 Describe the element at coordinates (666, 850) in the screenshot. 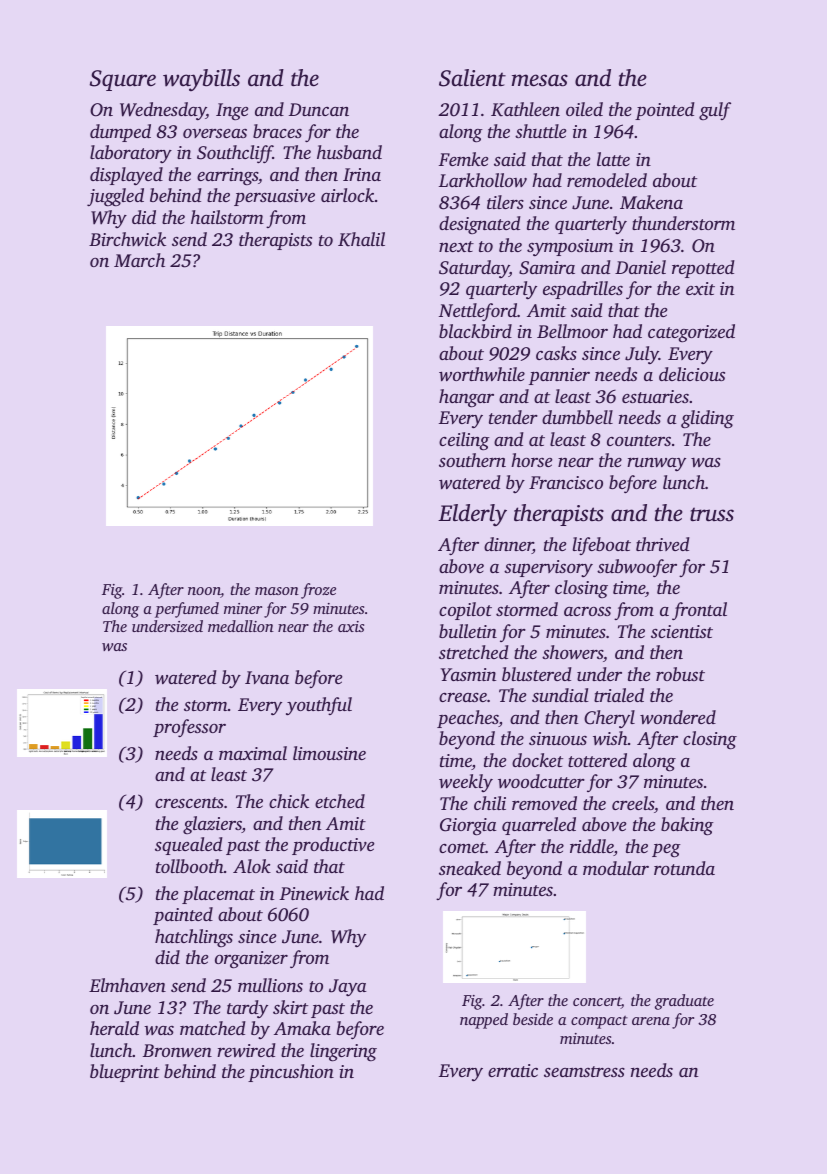

I see `peg` at that location.
